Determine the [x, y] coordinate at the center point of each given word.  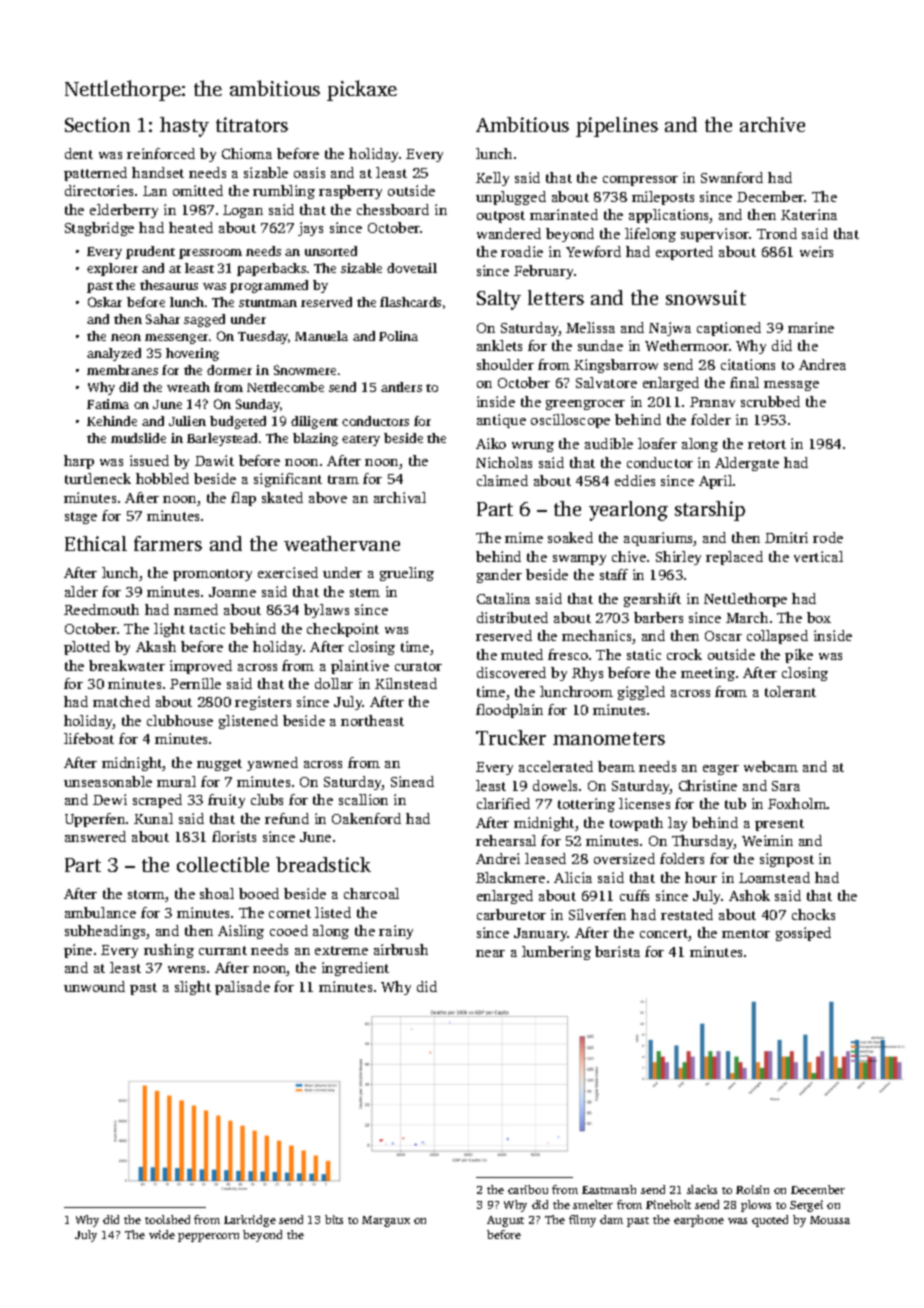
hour [701, 877]
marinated [564, 214]
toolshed [167, 1219]
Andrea [822, 364]
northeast [372, 720]
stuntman [268, 303]
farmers [168, 543]
